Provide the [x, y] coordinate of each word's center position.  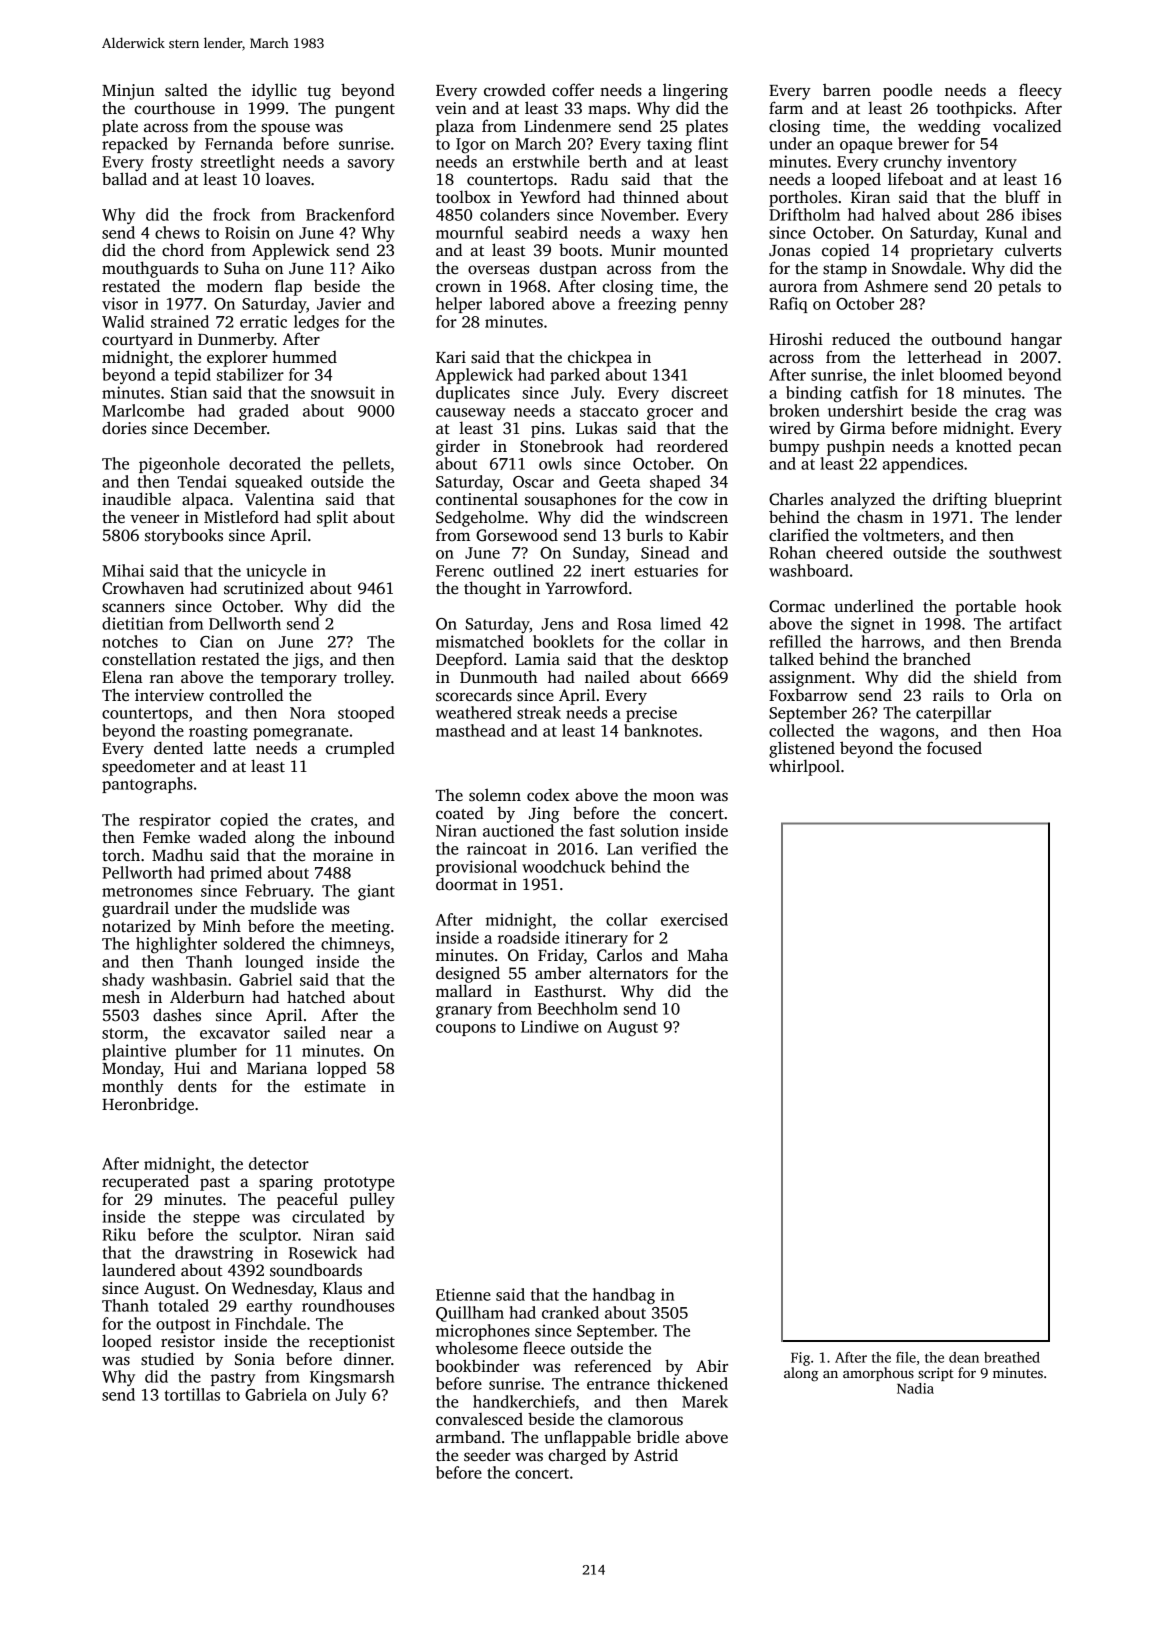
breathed [1012, 1357]
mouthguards [150, 269]
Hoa [1047, 731]
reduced [861, 339]
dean [964, 1357]
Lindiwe [550, 1026]
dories [124, 427]
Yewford [550, 197]
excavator [235, 1033]
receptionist [352, 1343]
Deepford [469, 660]
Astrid [656, 1455]
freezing [647, 305]
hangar [1036, 340]
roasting [218, 732]
